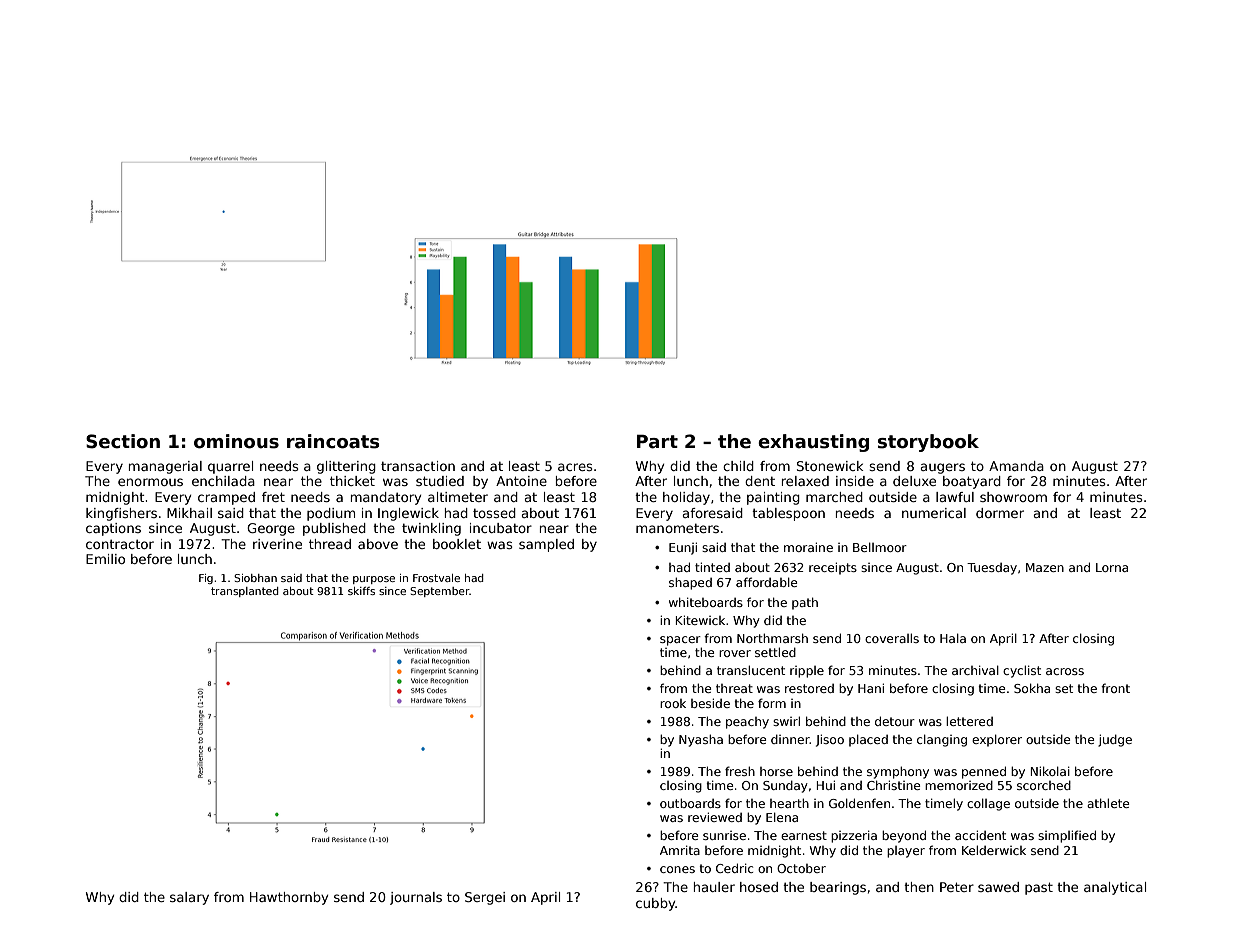 Image resolution: width=1233 pixels, height=952 pixels. I want to click on storybook, so click(928, 443).
